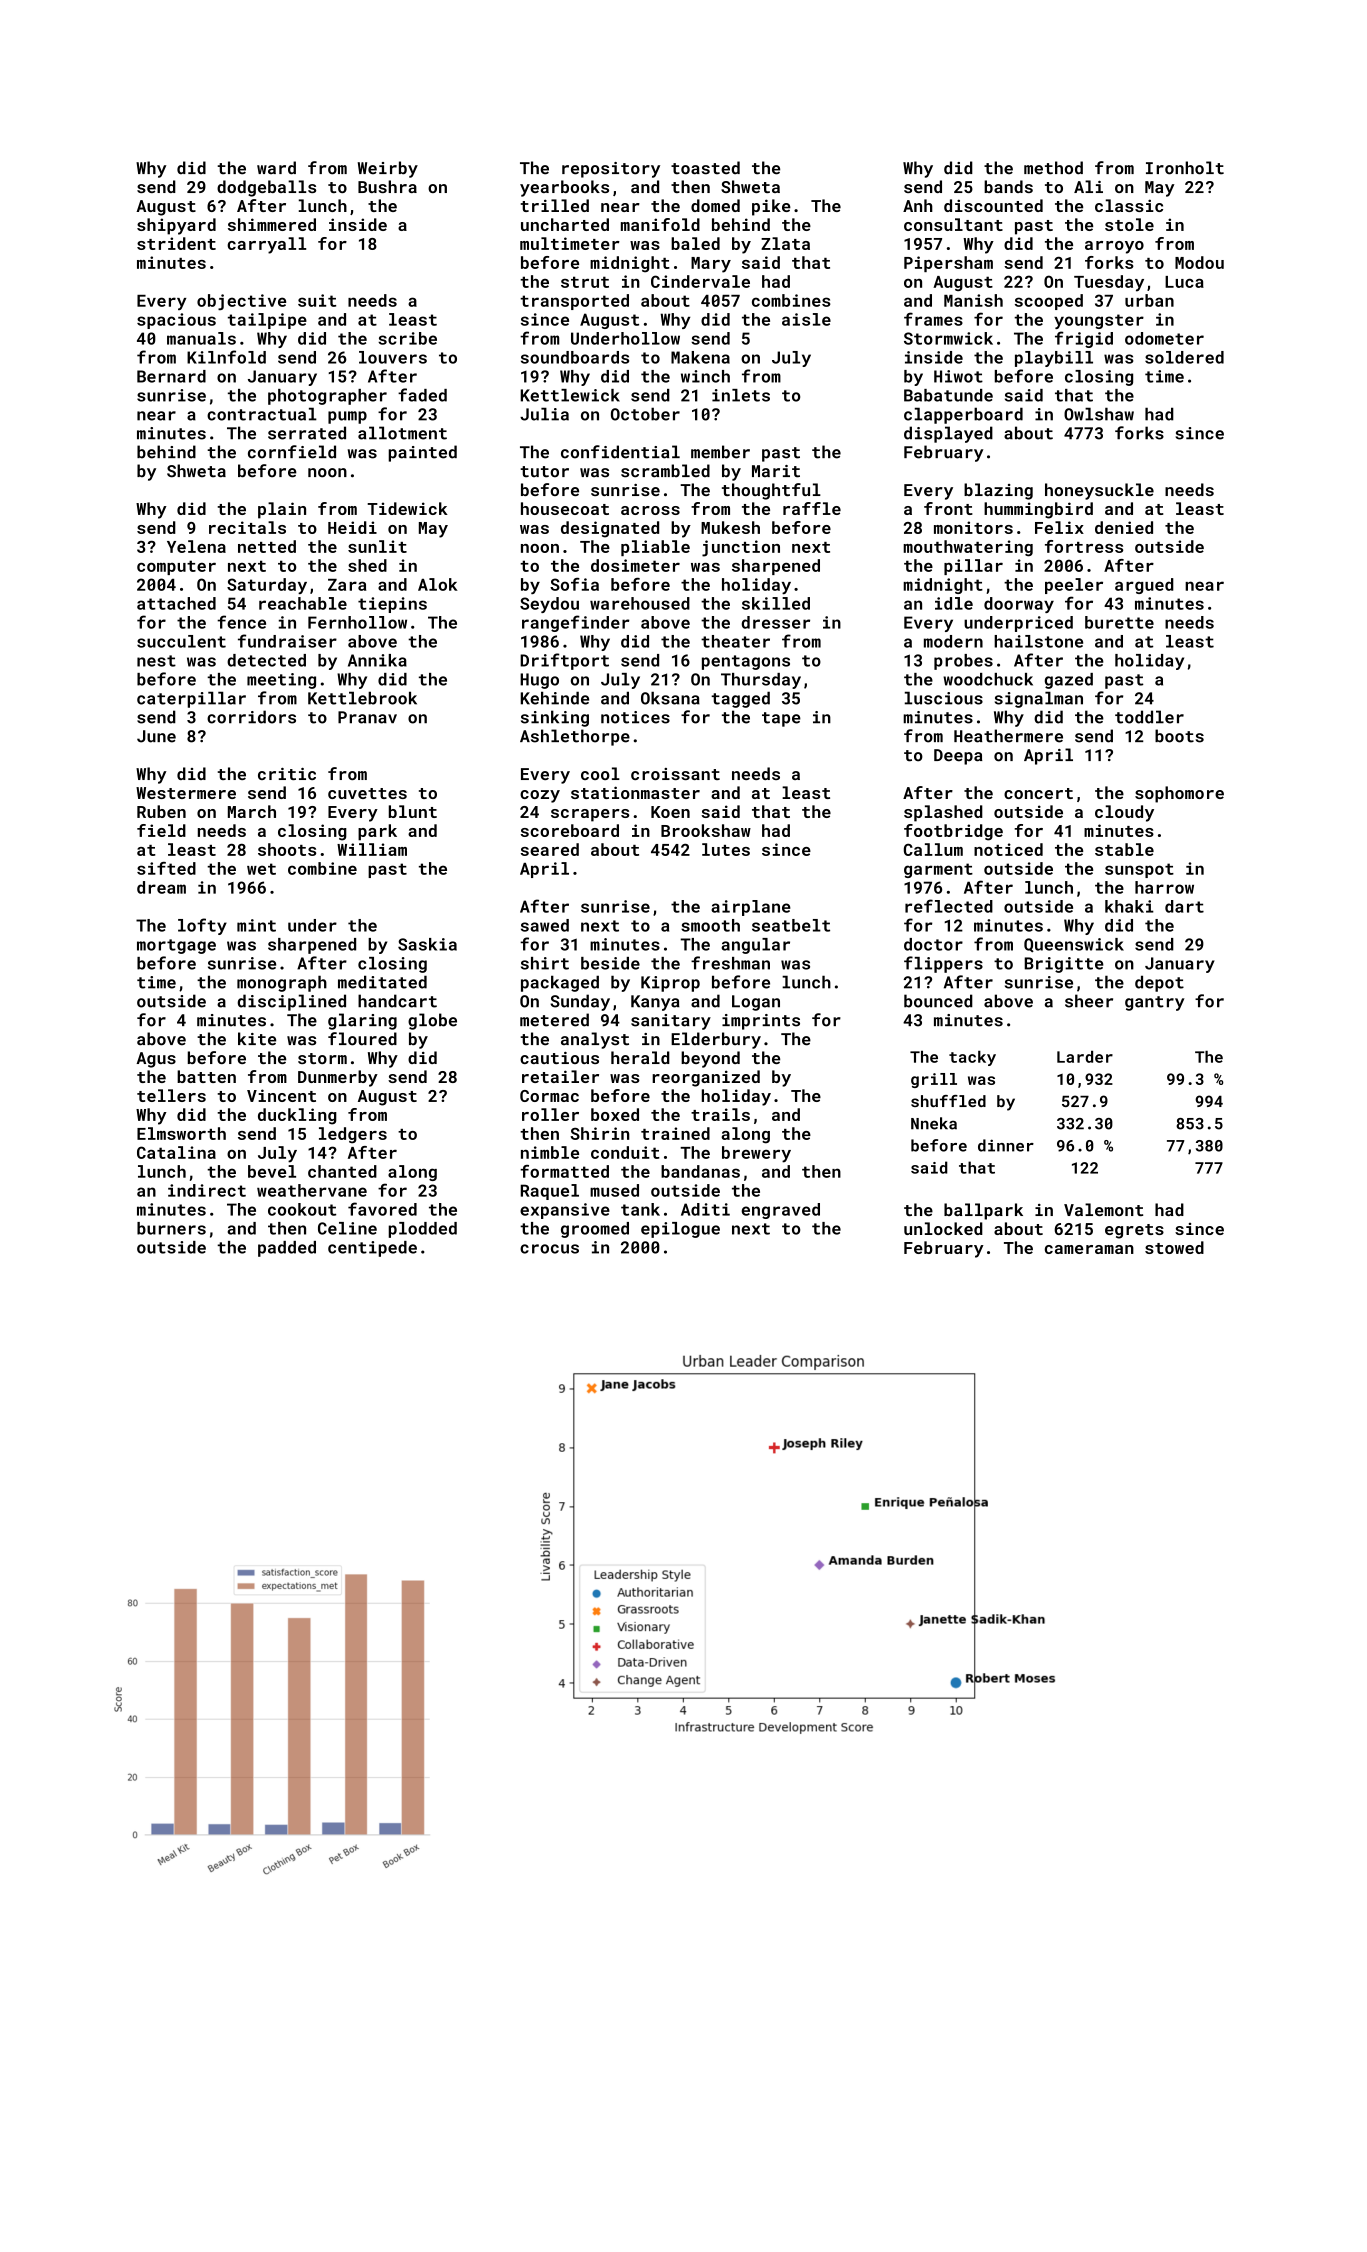 The height and width of the screenshot is (2252, 1367). I want to click on shirt, so click(545, 963).
